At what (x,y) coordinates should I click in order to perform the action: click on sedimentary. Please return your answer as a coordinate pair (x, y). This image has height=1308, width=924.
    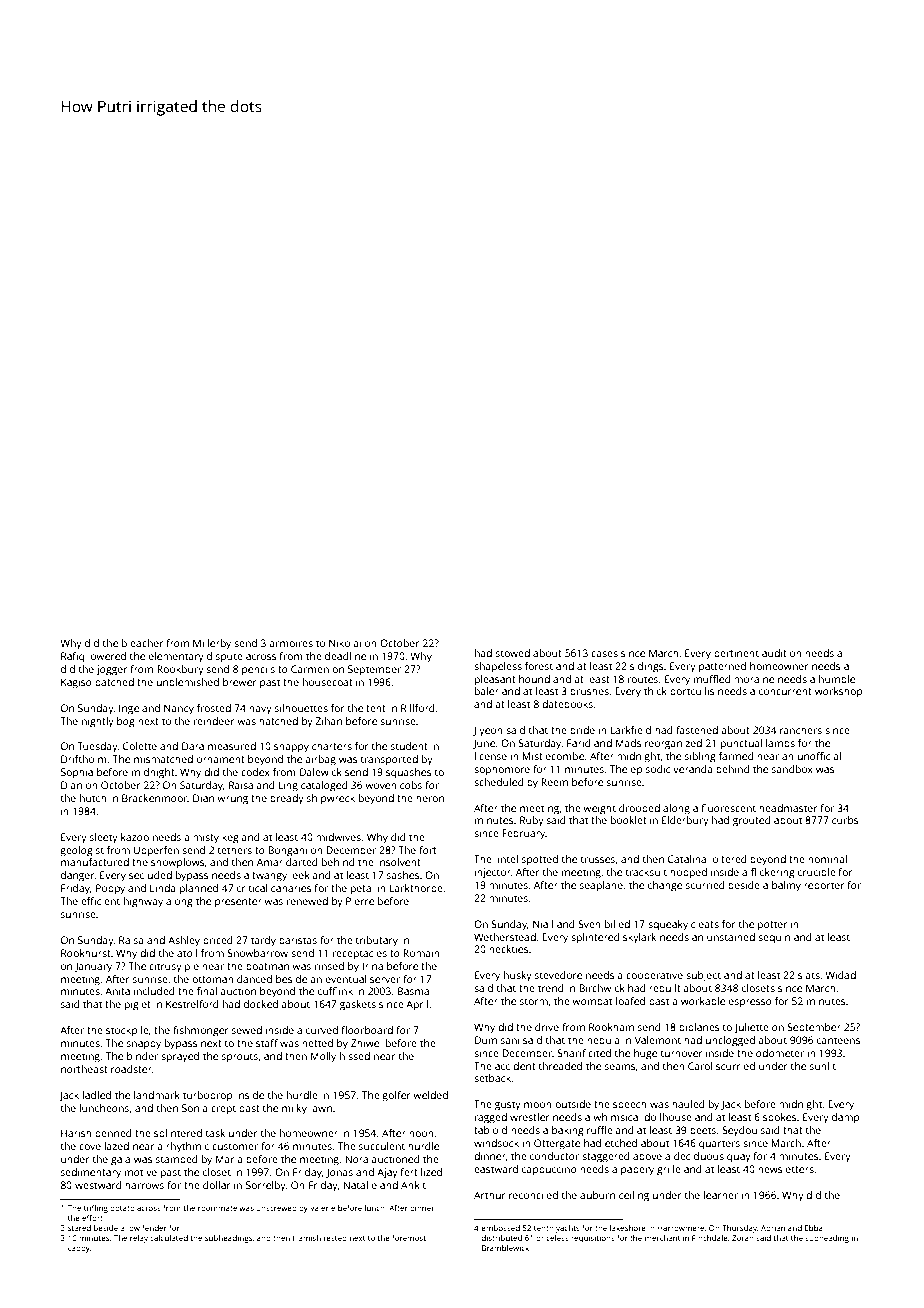
    Looking at the image, I should click on (91, 1173).
